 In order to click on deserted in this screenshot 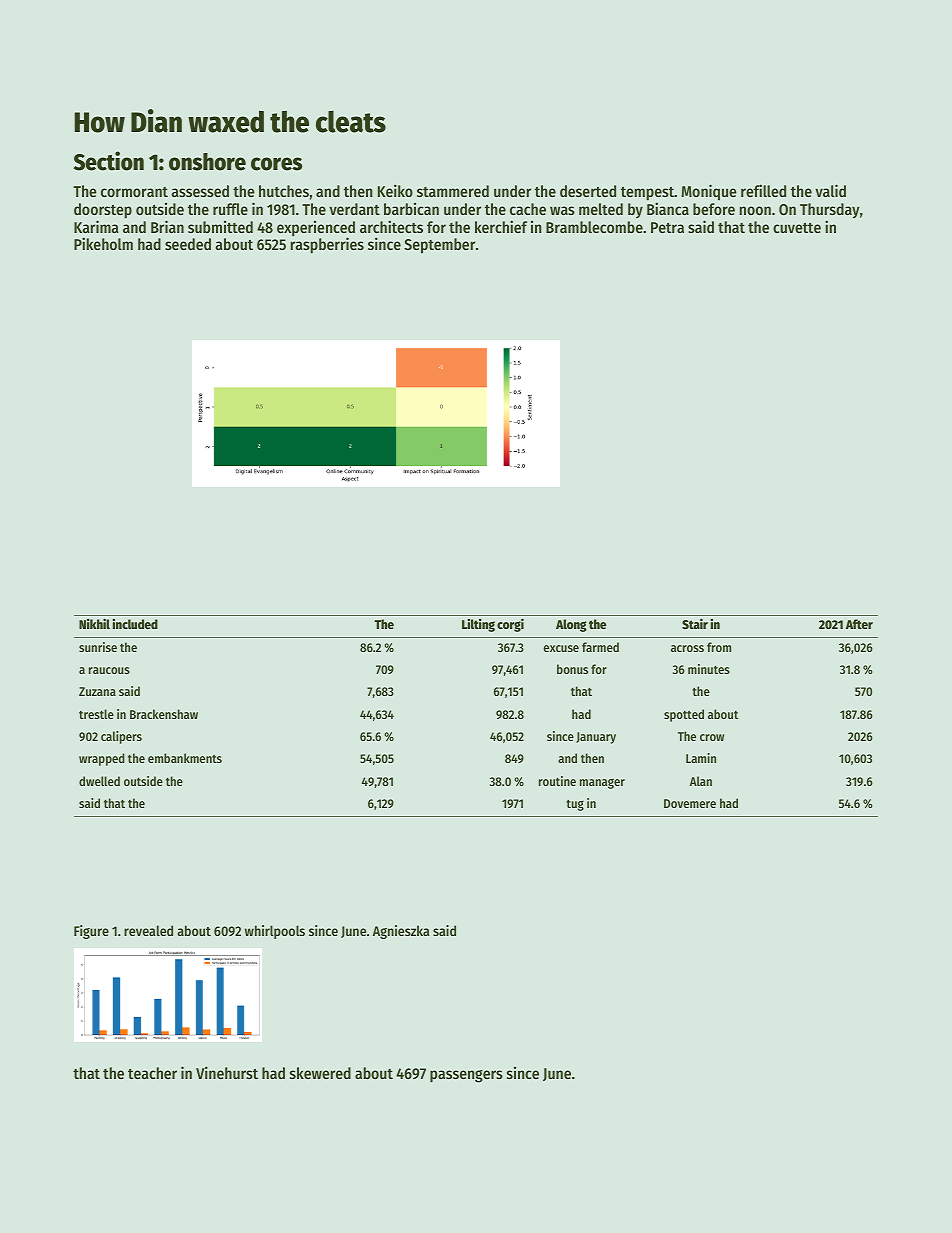, I will do `click(588, 191)`.
